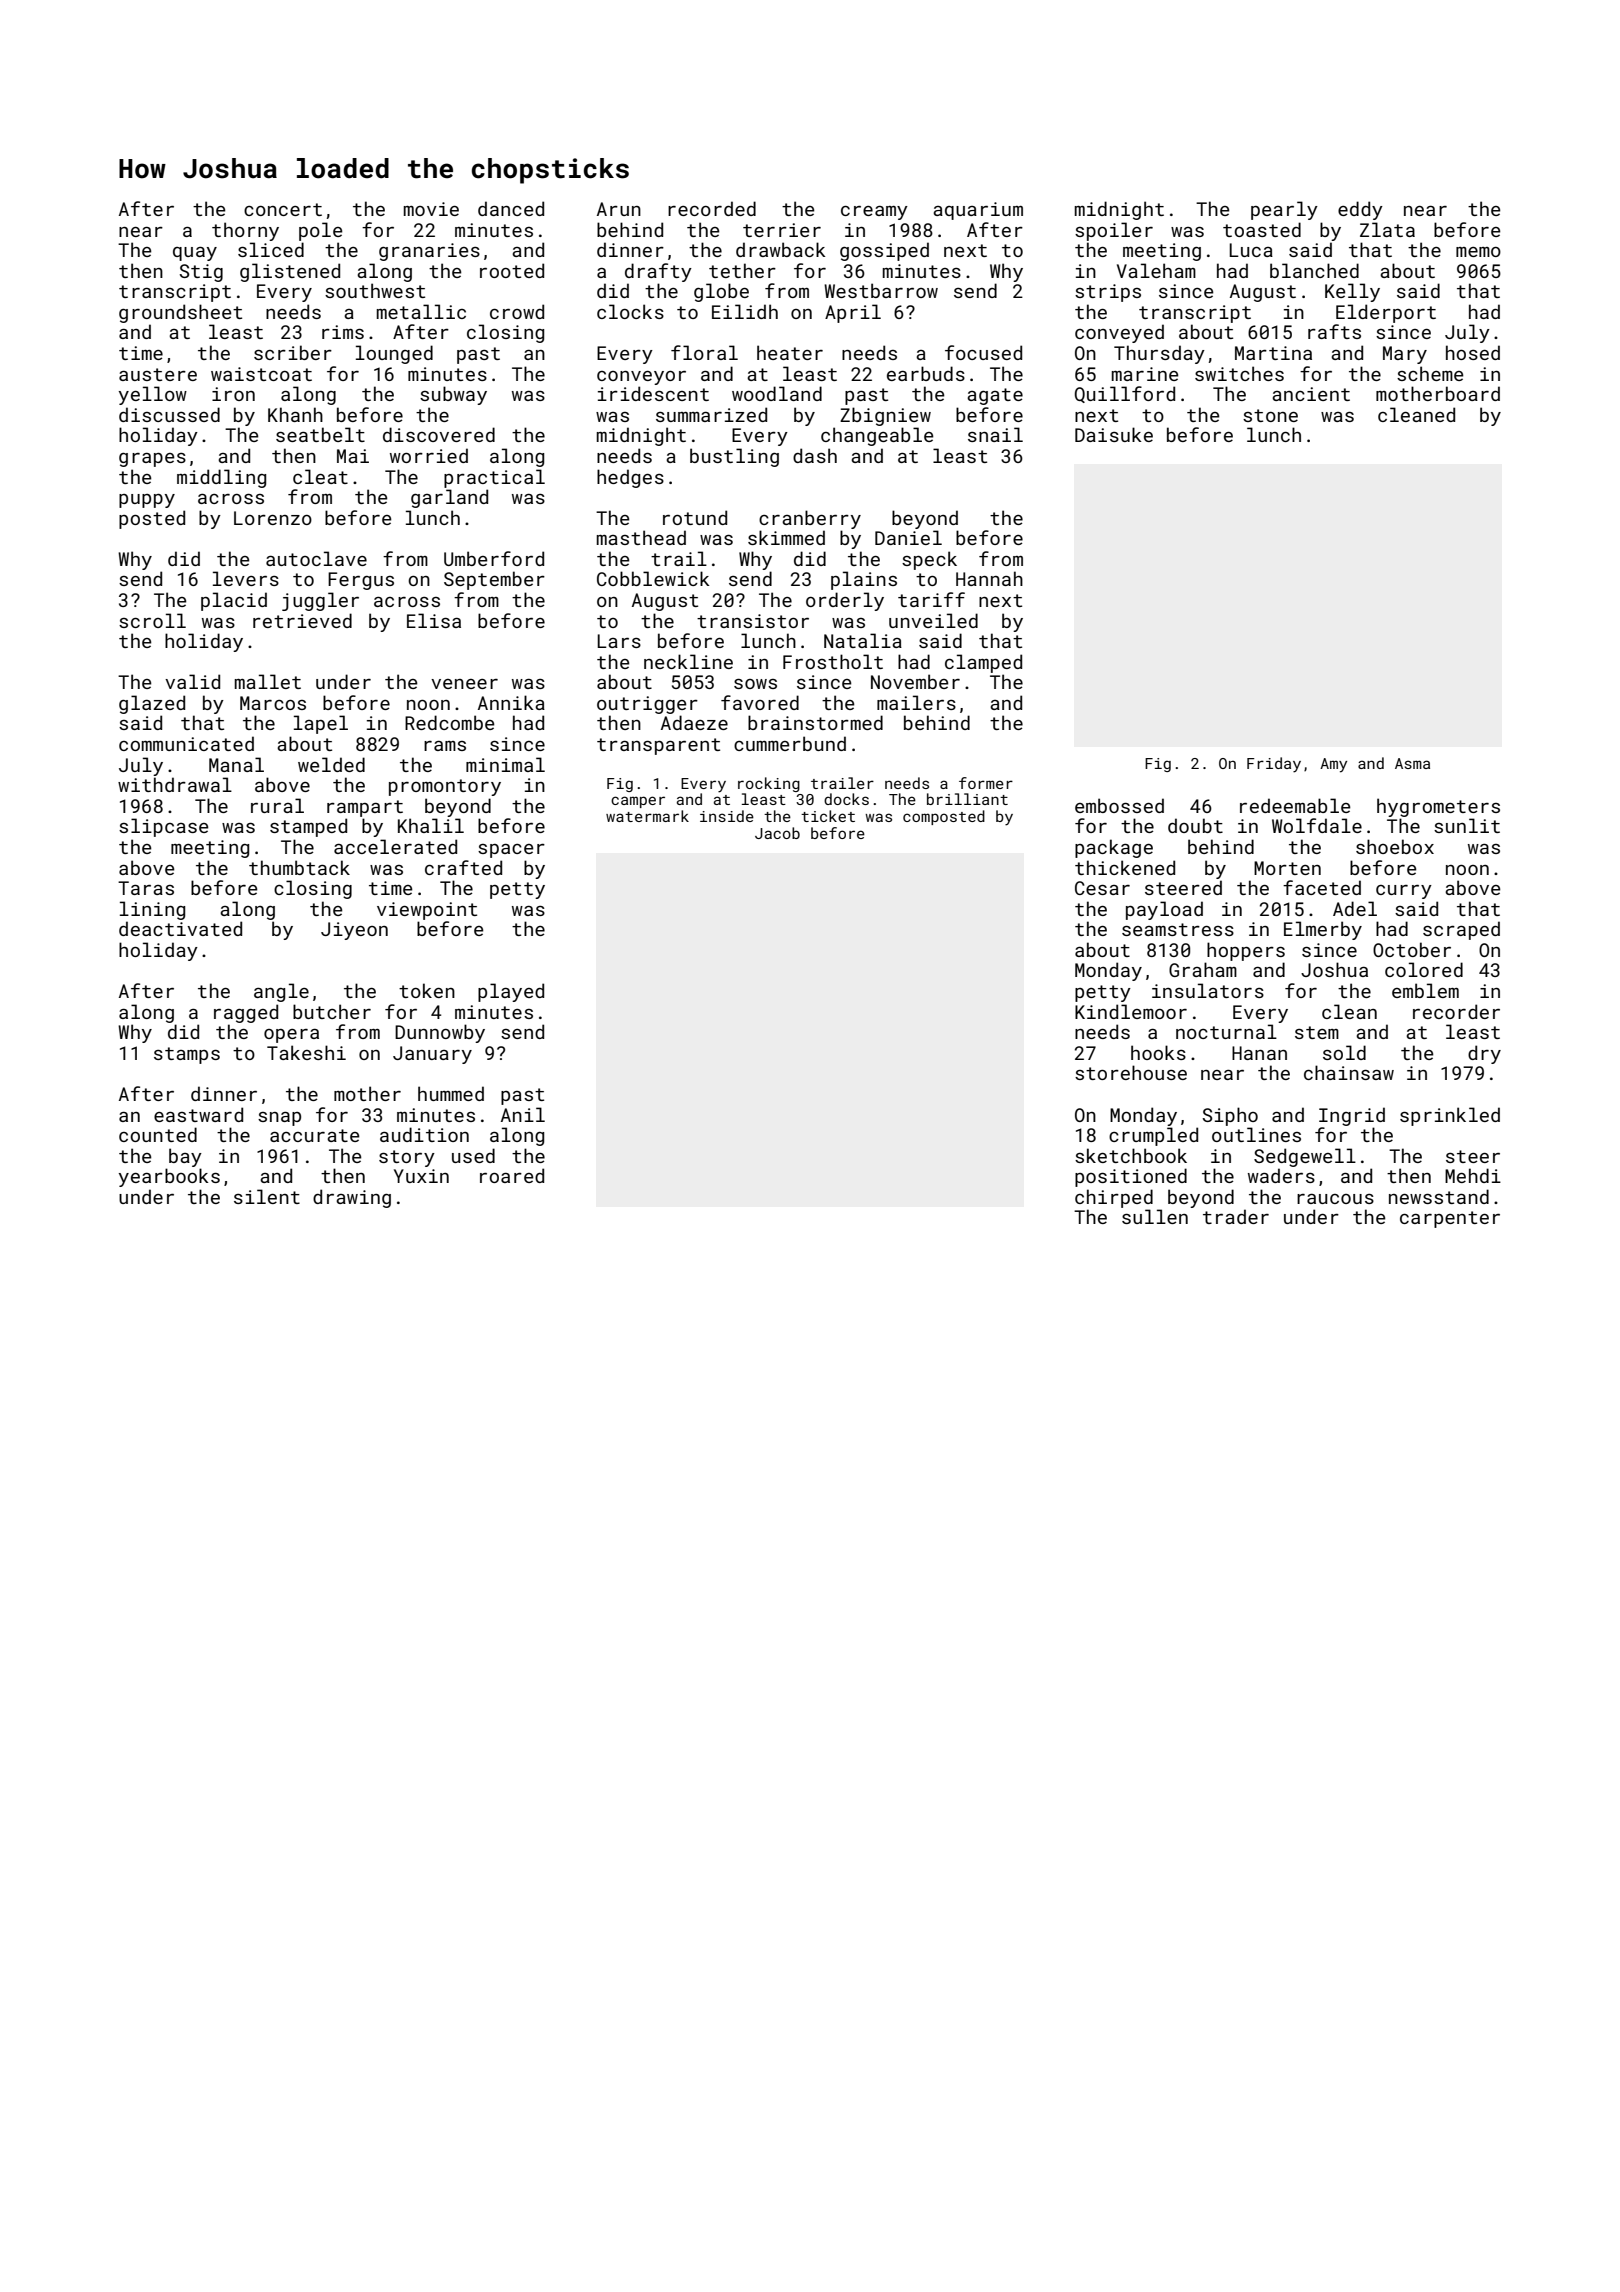 Image resolution: width=1620 pixels, height=2292 pixels. What do you see at coordinates (279, 1119) in the screenshot?
I see `snap` at bounding box center [279, 1119].
